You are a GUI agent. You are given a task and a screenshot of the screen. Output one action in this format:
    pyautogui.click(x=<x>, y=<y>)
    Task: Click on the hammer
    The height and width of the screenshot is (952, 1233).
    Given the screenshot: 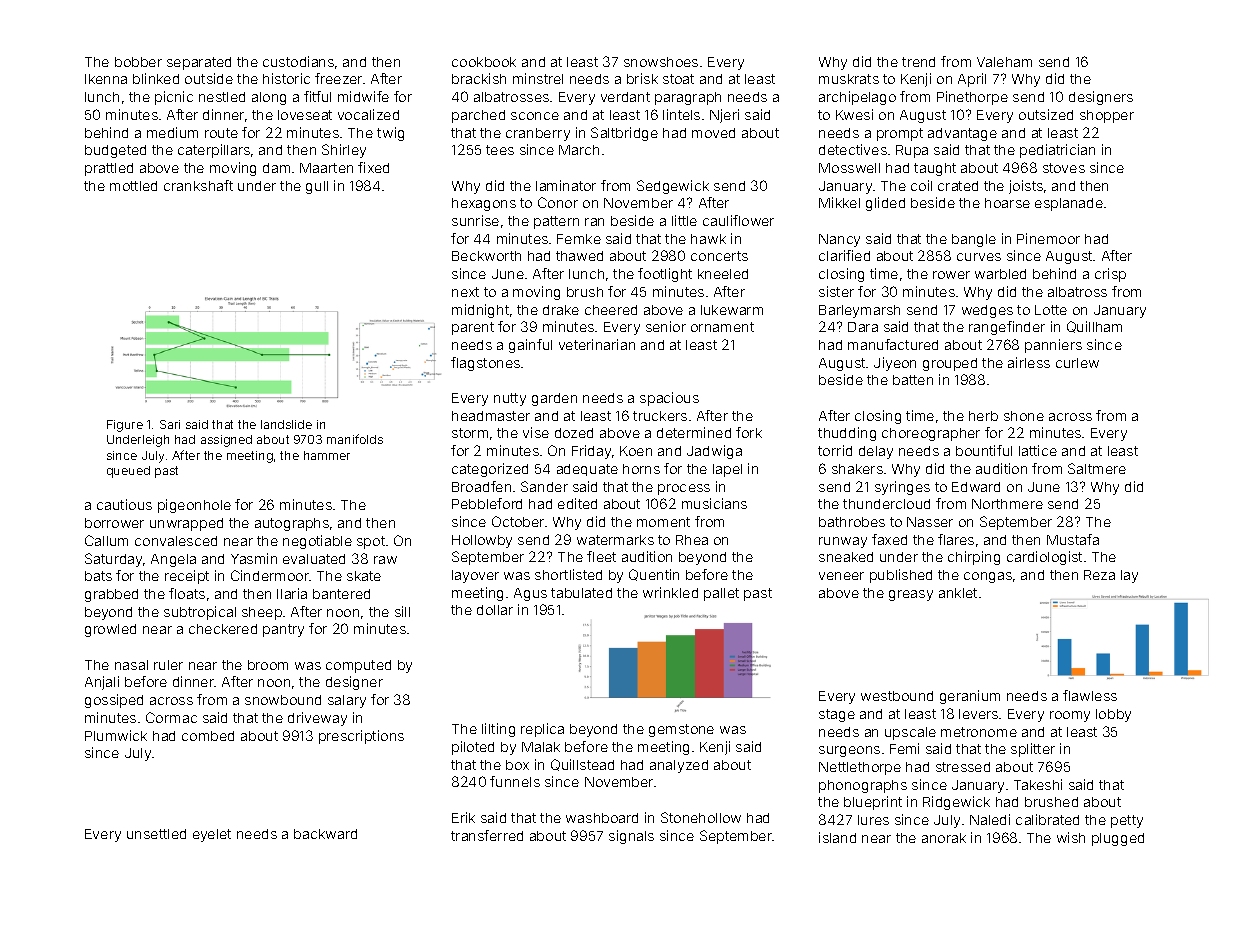 What is the action you would take?
    pyautogui.click(x=327, y=455)
